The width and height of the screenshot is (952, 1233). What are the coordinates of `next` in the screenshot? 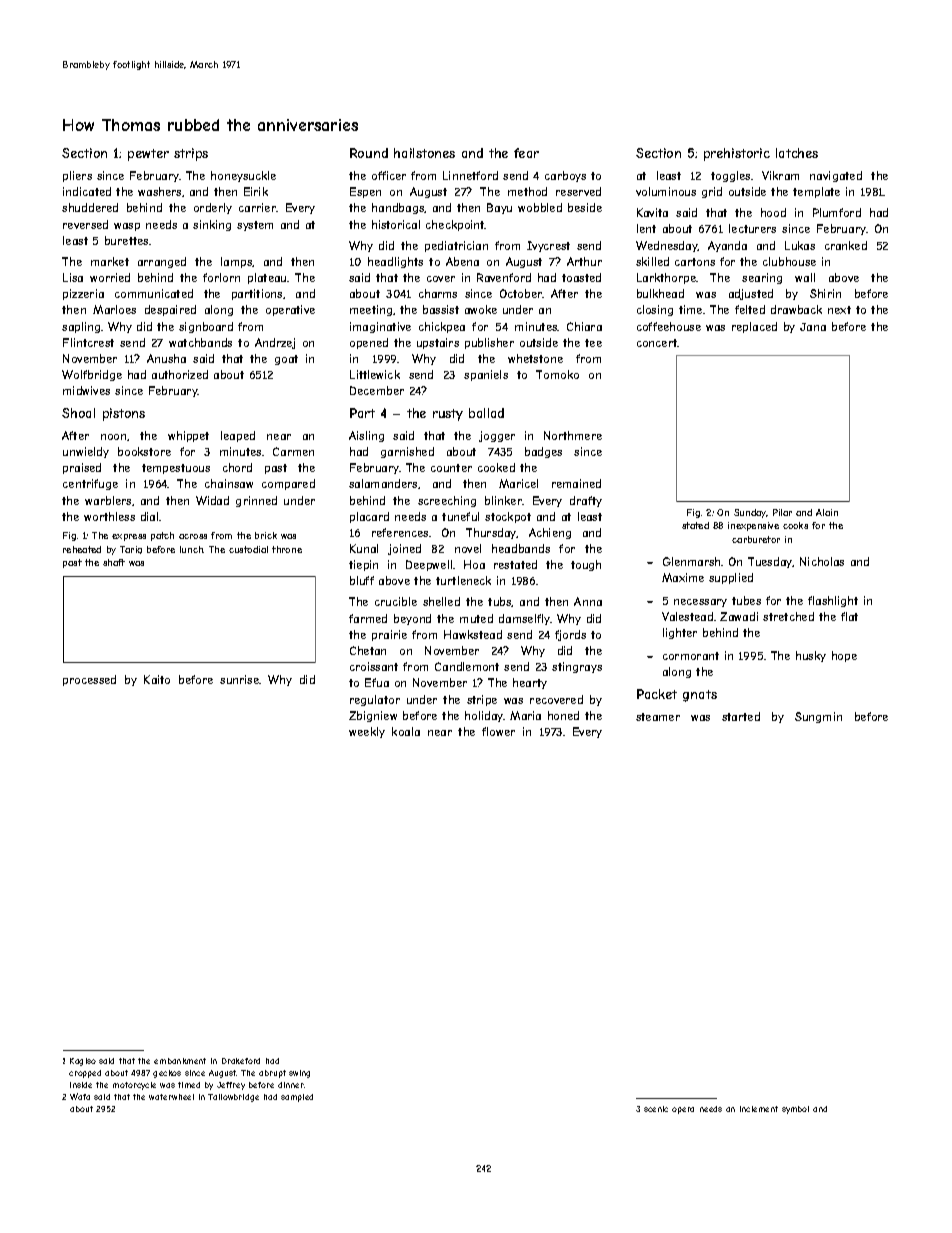 It's located at (839, 310).
